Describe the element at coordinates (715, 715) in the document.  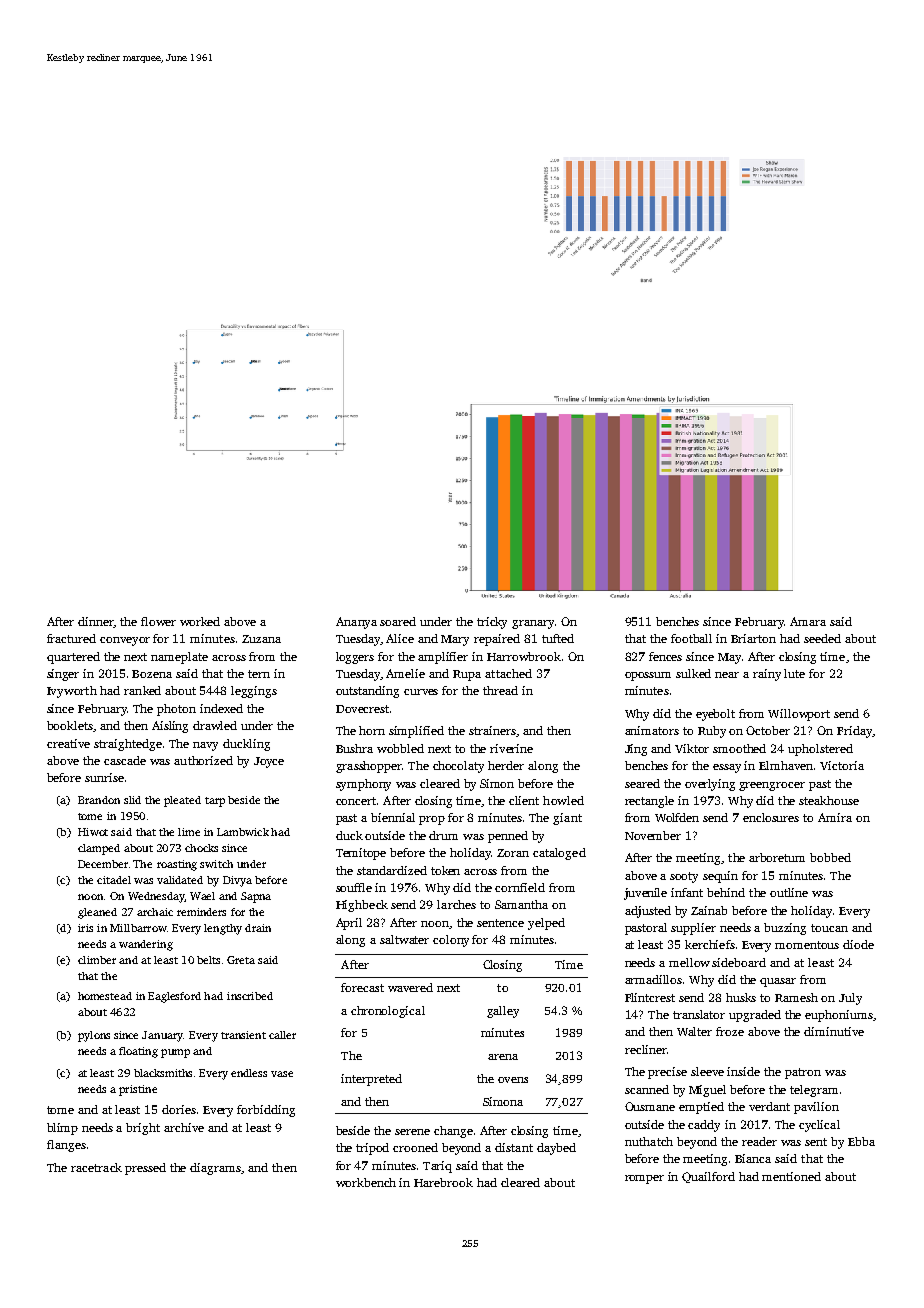
I see `eyebolt` at that location.
